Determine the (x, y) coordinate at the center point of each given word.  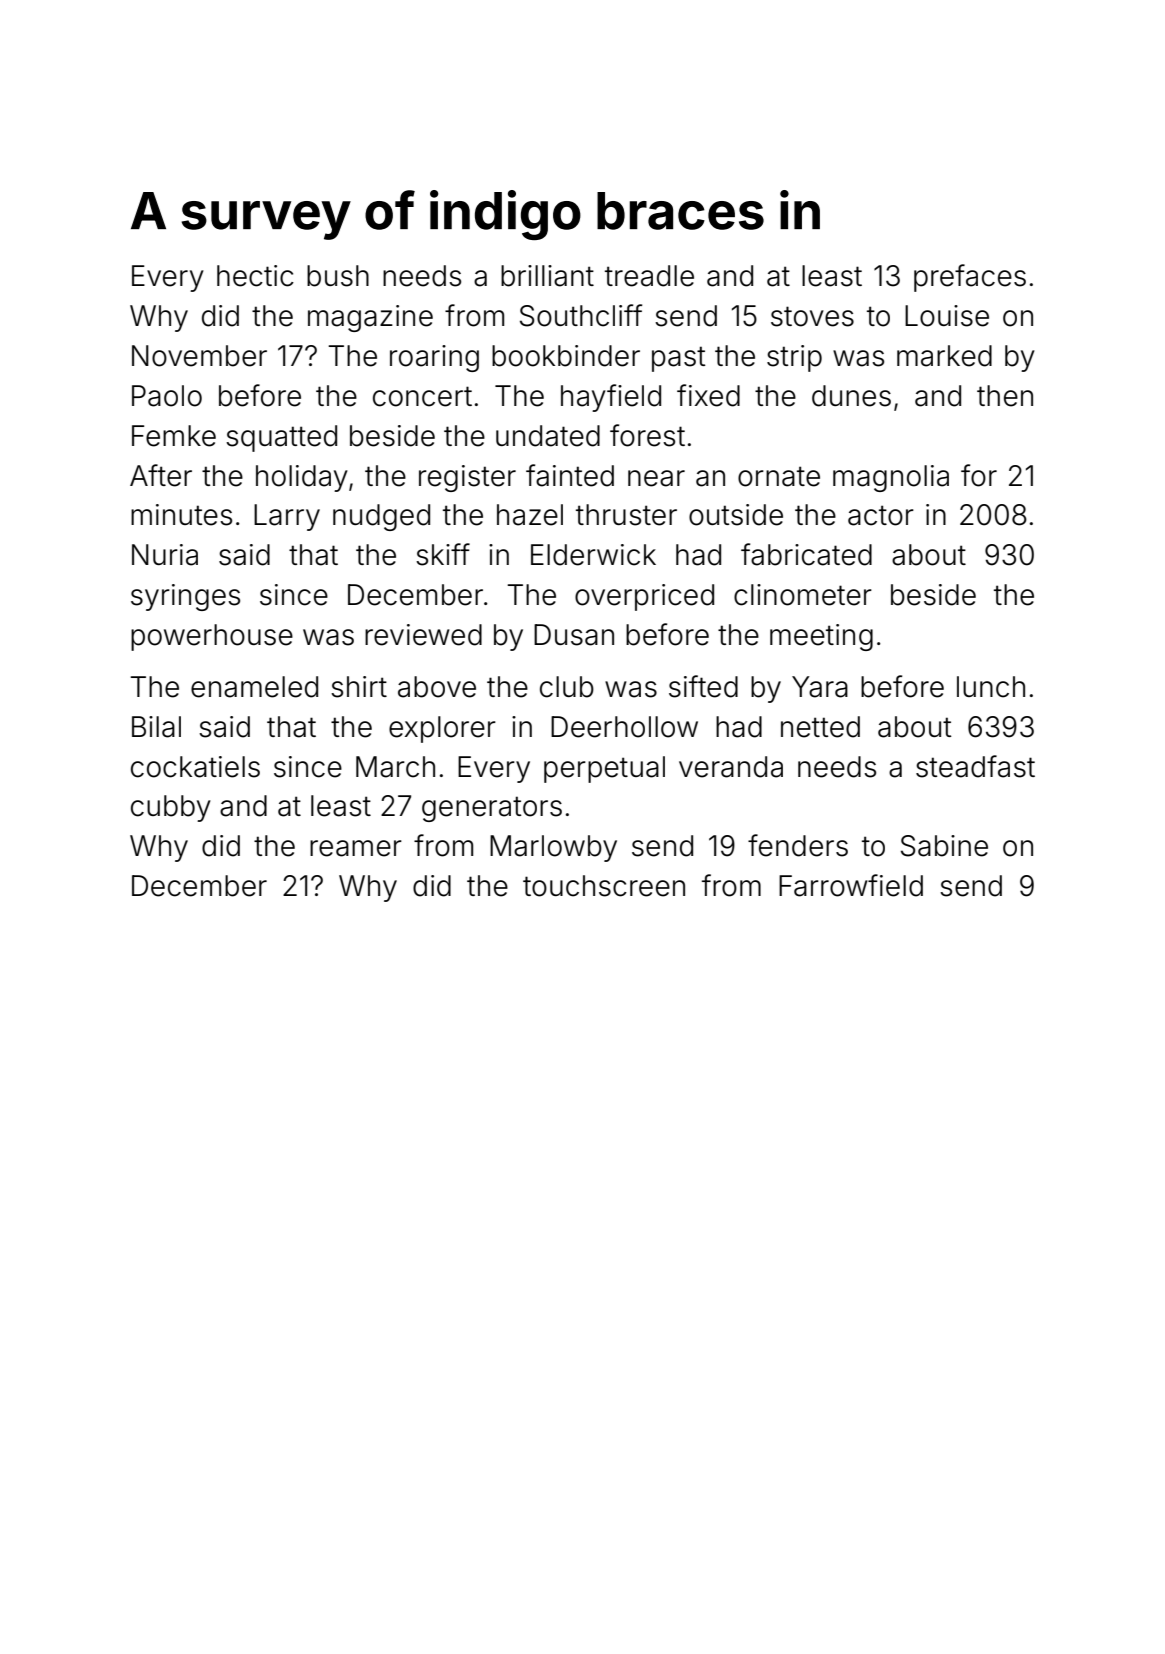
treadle (649, 276)
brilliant (547, 276)
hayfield (611, 398)
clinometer (803, 595)
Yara (820, 687)
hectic (255, 276)
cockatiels (195, 767)
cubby (171, 808)
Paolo (167, 396)
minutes (181, 515)
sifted (703, 686)
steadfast (975, 766)
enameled (254, 687)
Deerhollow (624, 727)
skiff (443, 554)
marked (944, 356)
